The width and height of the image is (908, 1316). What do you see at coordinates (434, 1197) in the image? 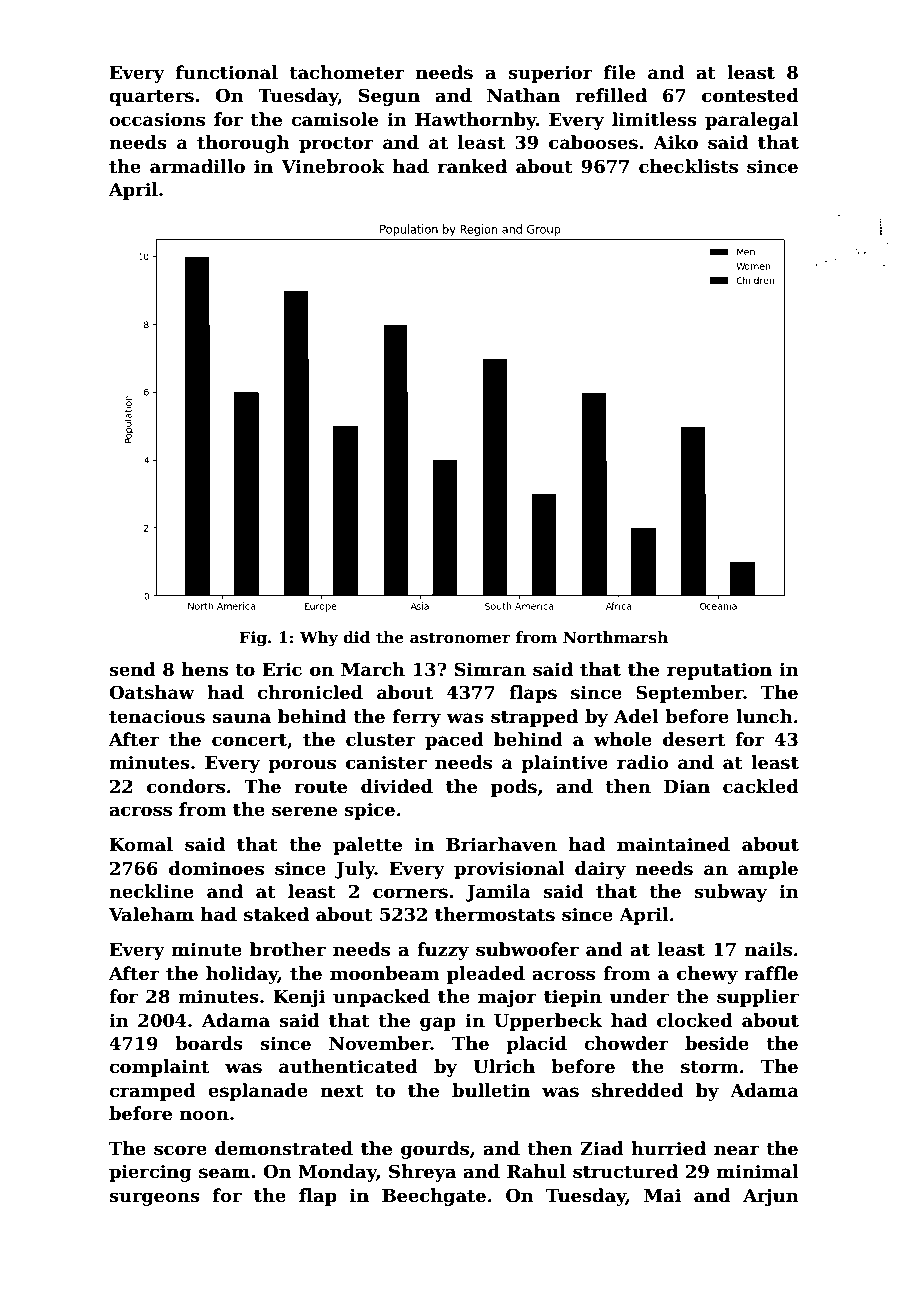
I see `Beechgate` at bounding box center [434, 1197].
